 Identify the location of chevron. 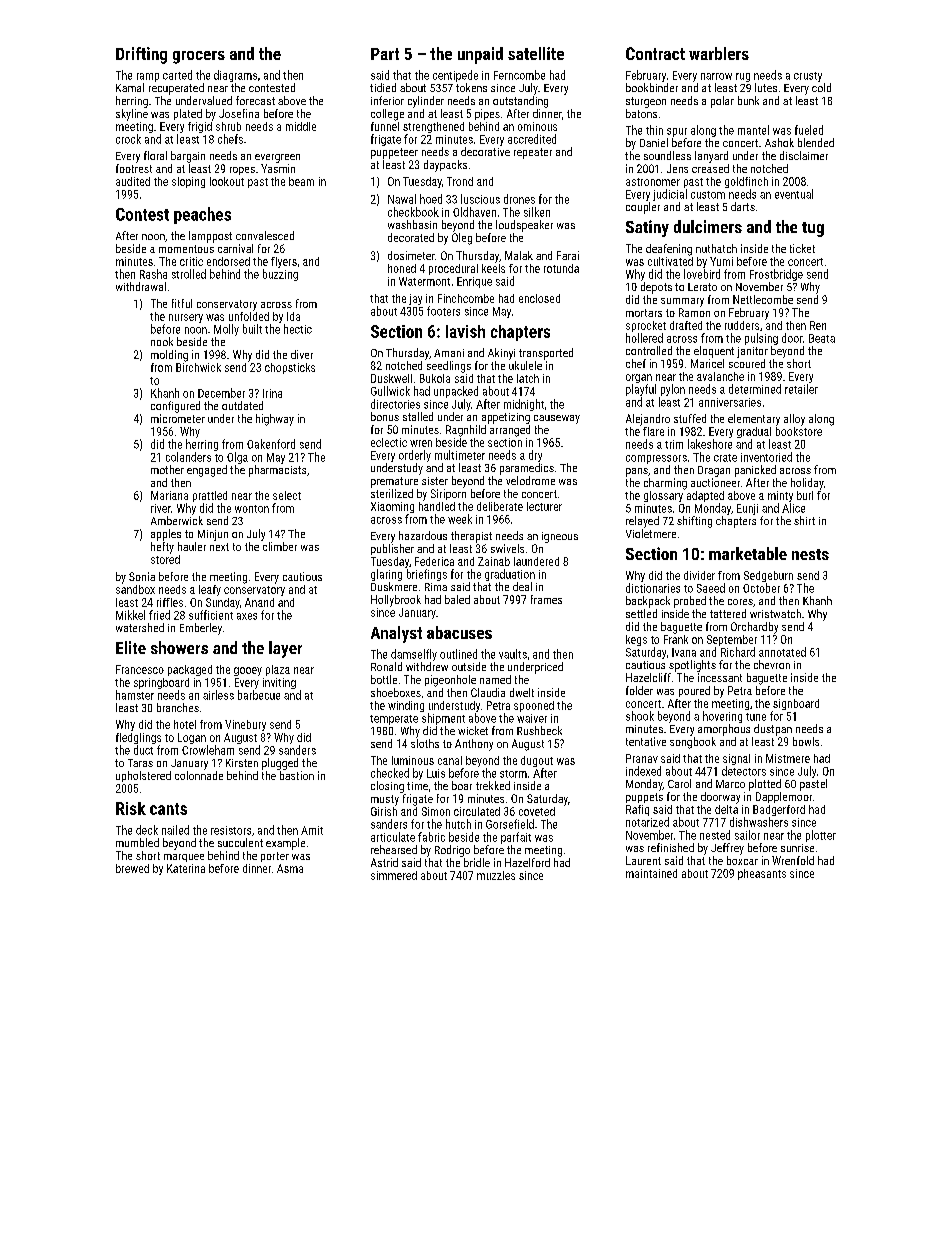
(772, 664).
